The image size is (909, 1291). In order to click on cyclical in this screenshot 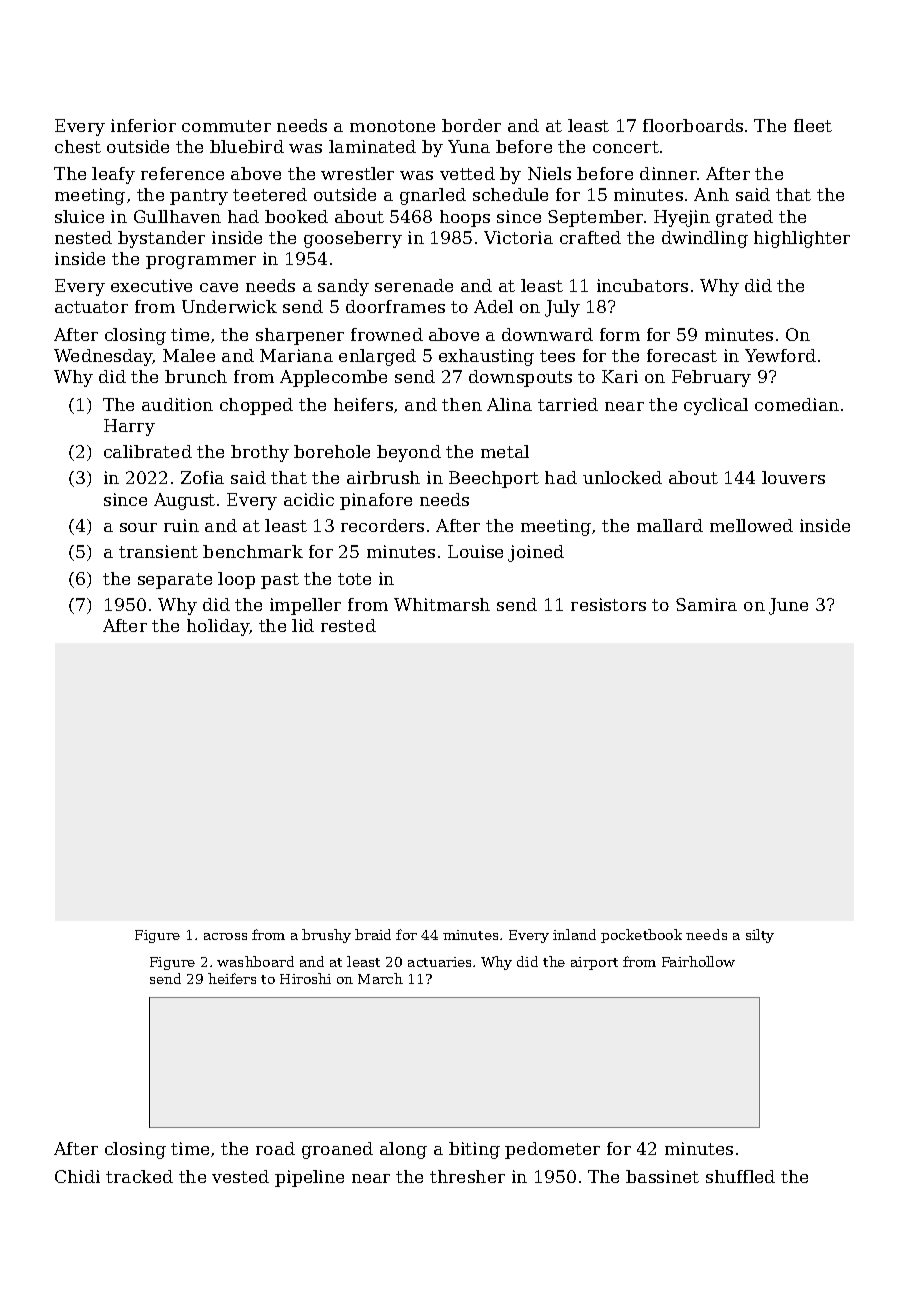, I will do `click(716, 406)`.
